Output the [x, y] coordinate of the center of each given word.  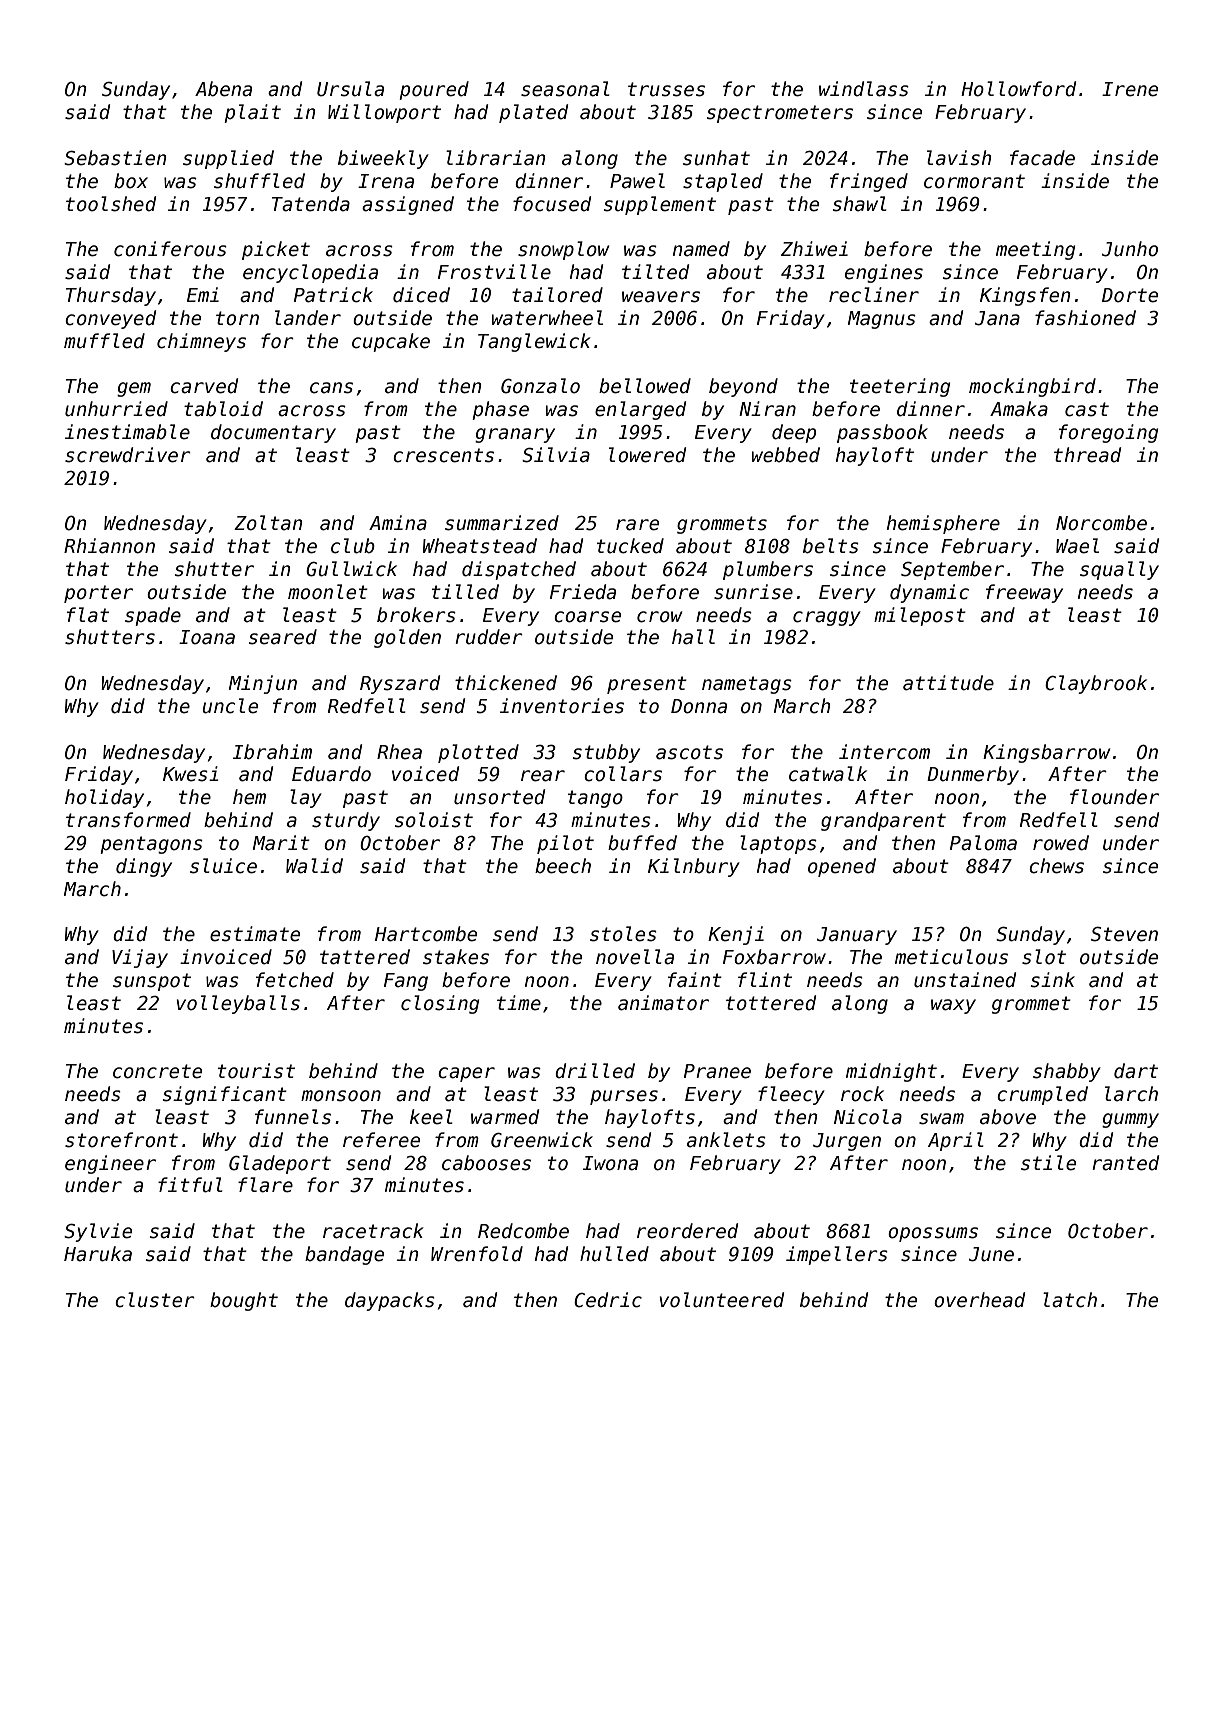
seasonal [565, 89]
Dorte [1130, 295]
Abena [223, 89]
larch [1131, 1094]
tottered [771, 1003]
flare [265, 1185]
